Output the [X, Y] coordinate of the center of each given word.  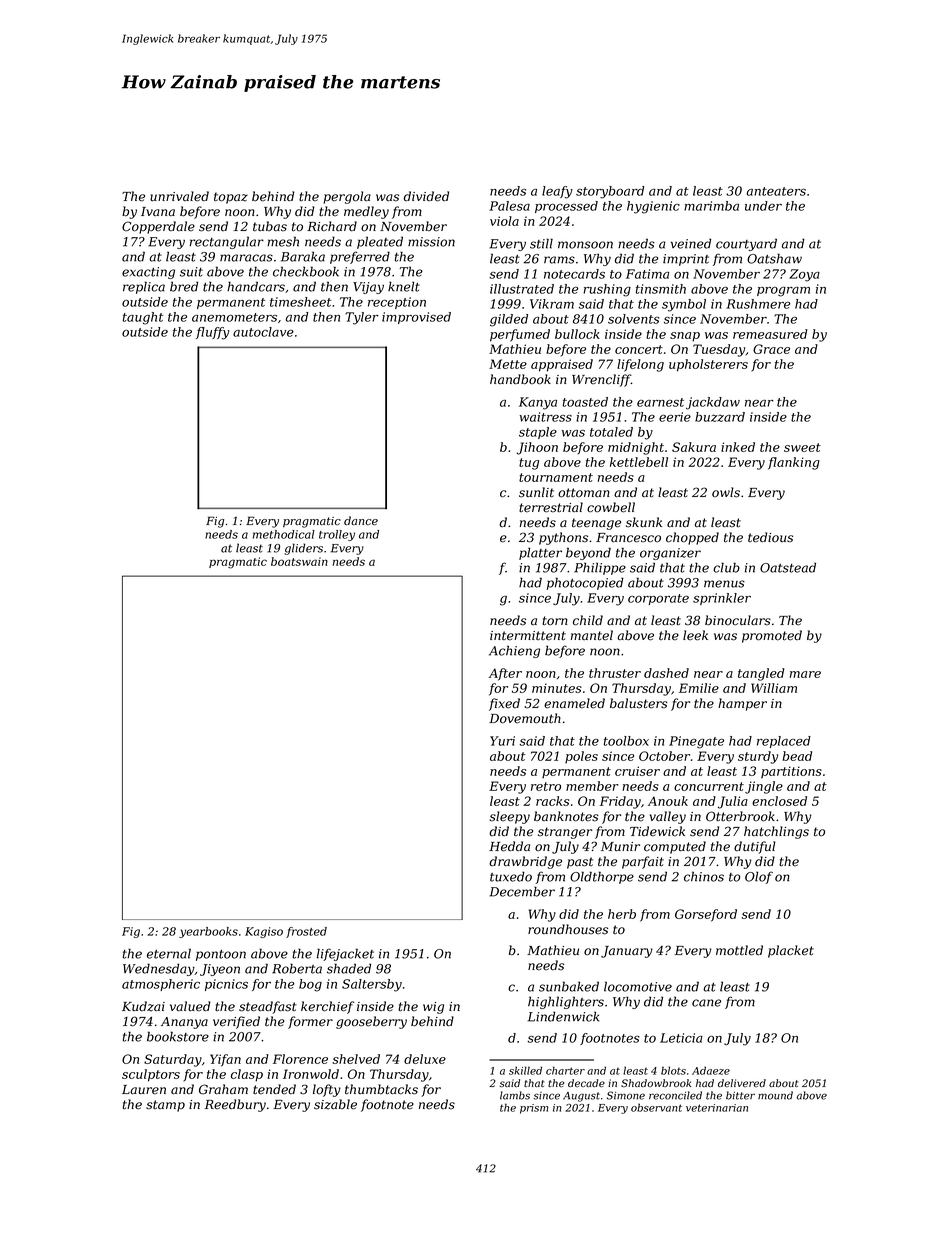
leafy [557, 192]
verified [236, 1022]
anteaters [776, 191]
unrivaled [179, 196]
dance [361, 521]
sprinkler [722, 599]
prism [534, 1109]
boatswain [299, 561]
